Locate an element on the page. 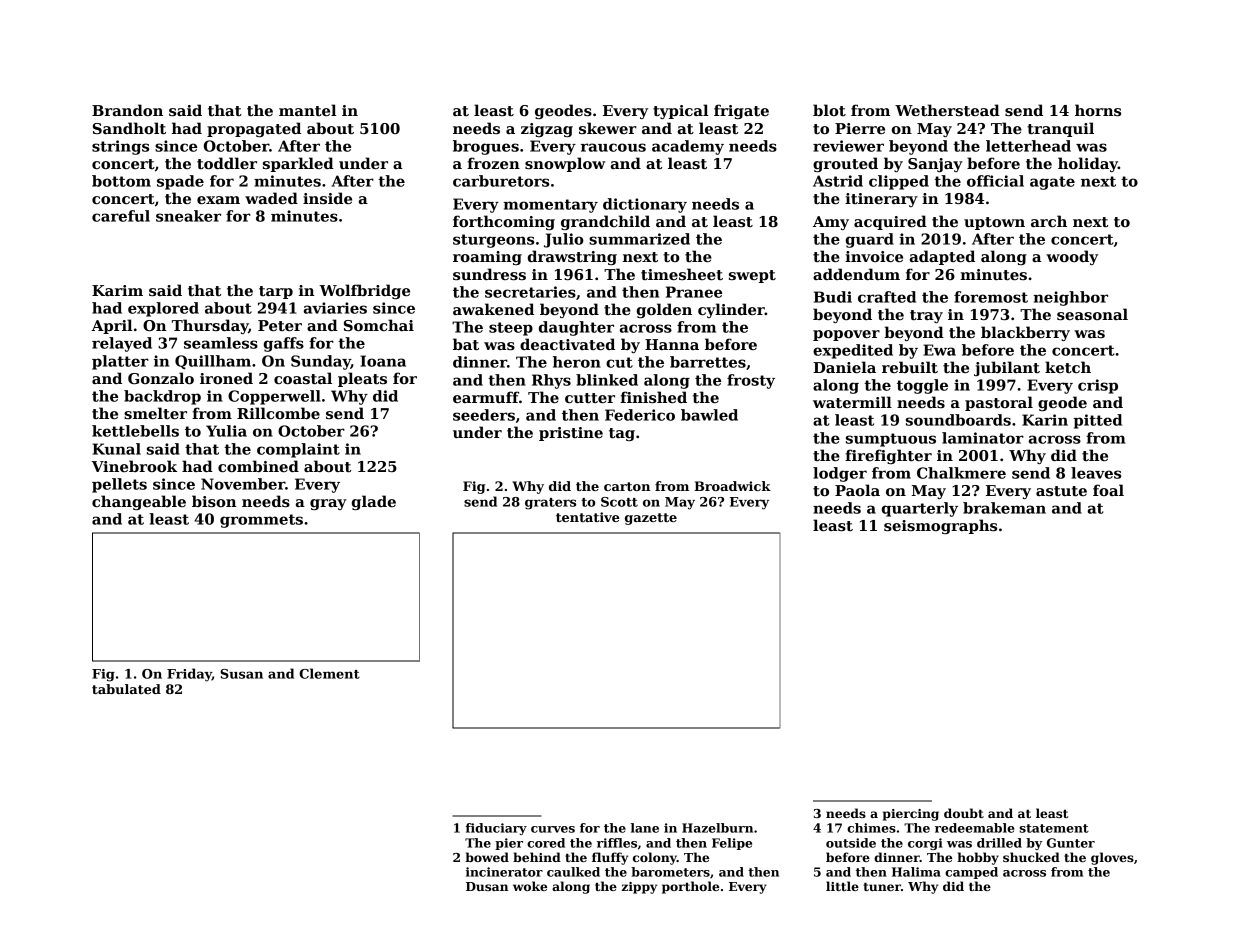  seismographs is located at coordinates (940, 526).
